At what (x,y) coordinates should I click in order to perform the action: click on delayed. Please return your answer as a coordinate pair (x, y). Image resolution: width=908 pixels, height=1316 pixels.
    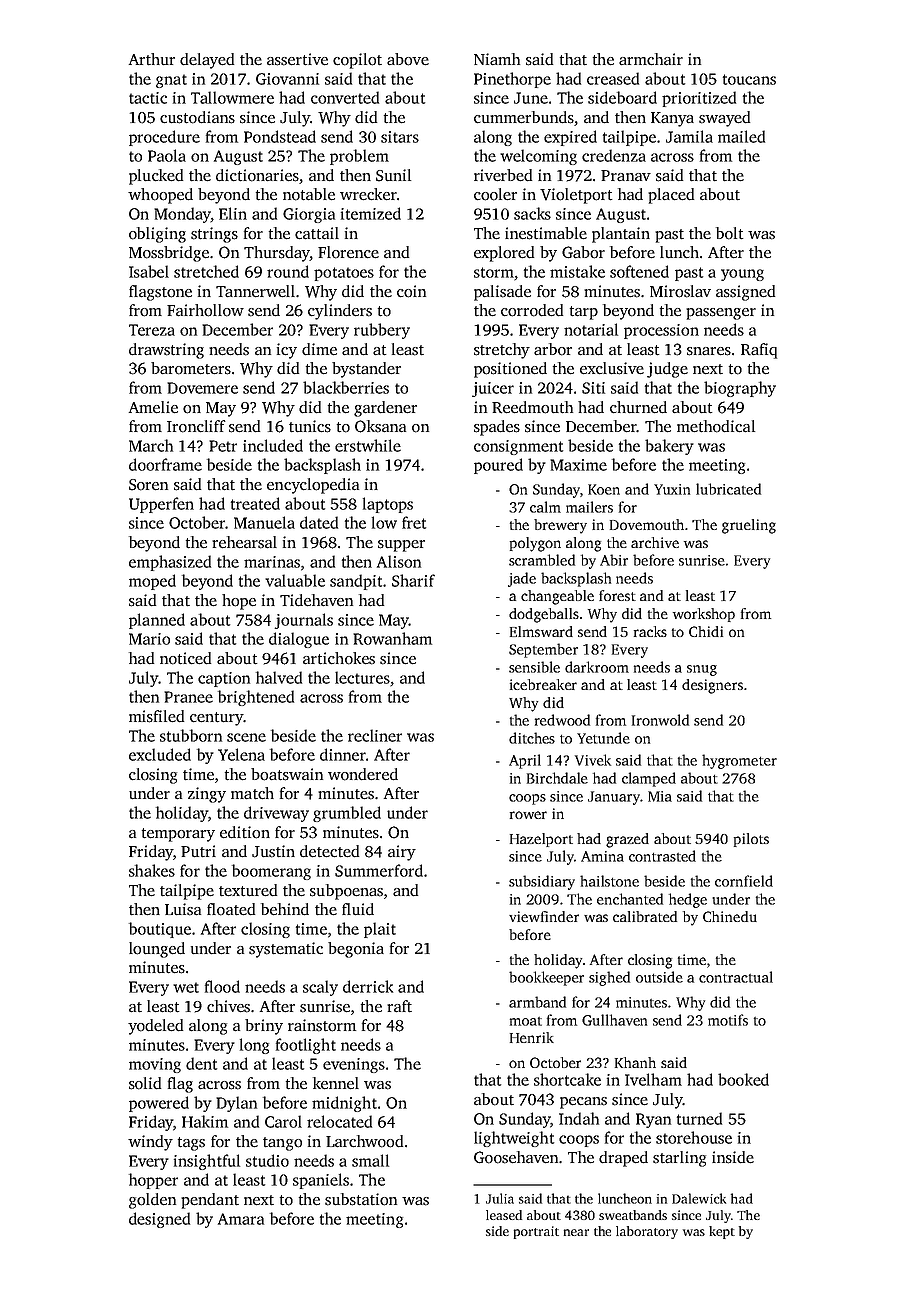
    Looking at the image, I should click on (207, 61).
